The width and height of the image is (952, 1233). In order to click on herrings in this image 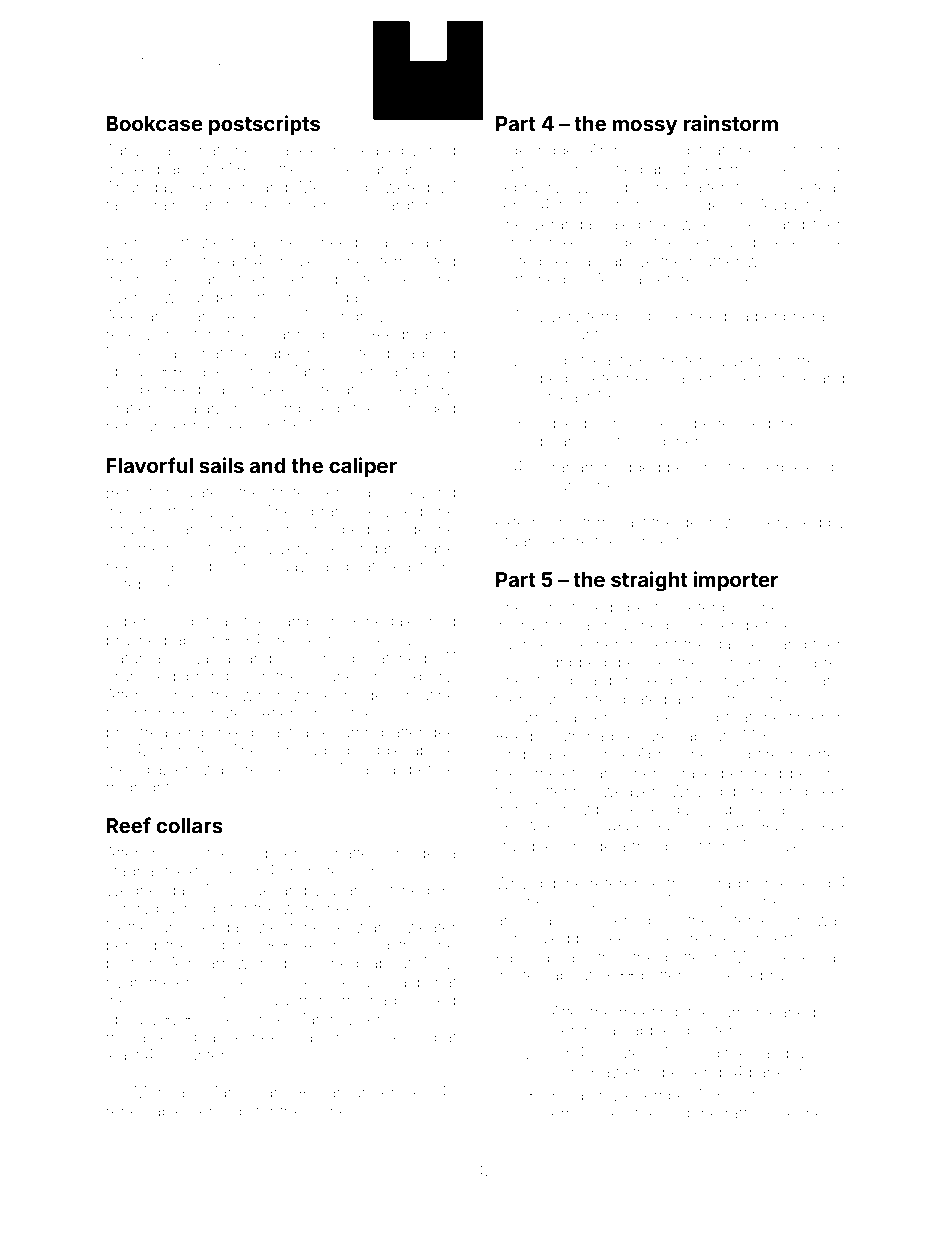, I will do `click(220, 1113)`.
